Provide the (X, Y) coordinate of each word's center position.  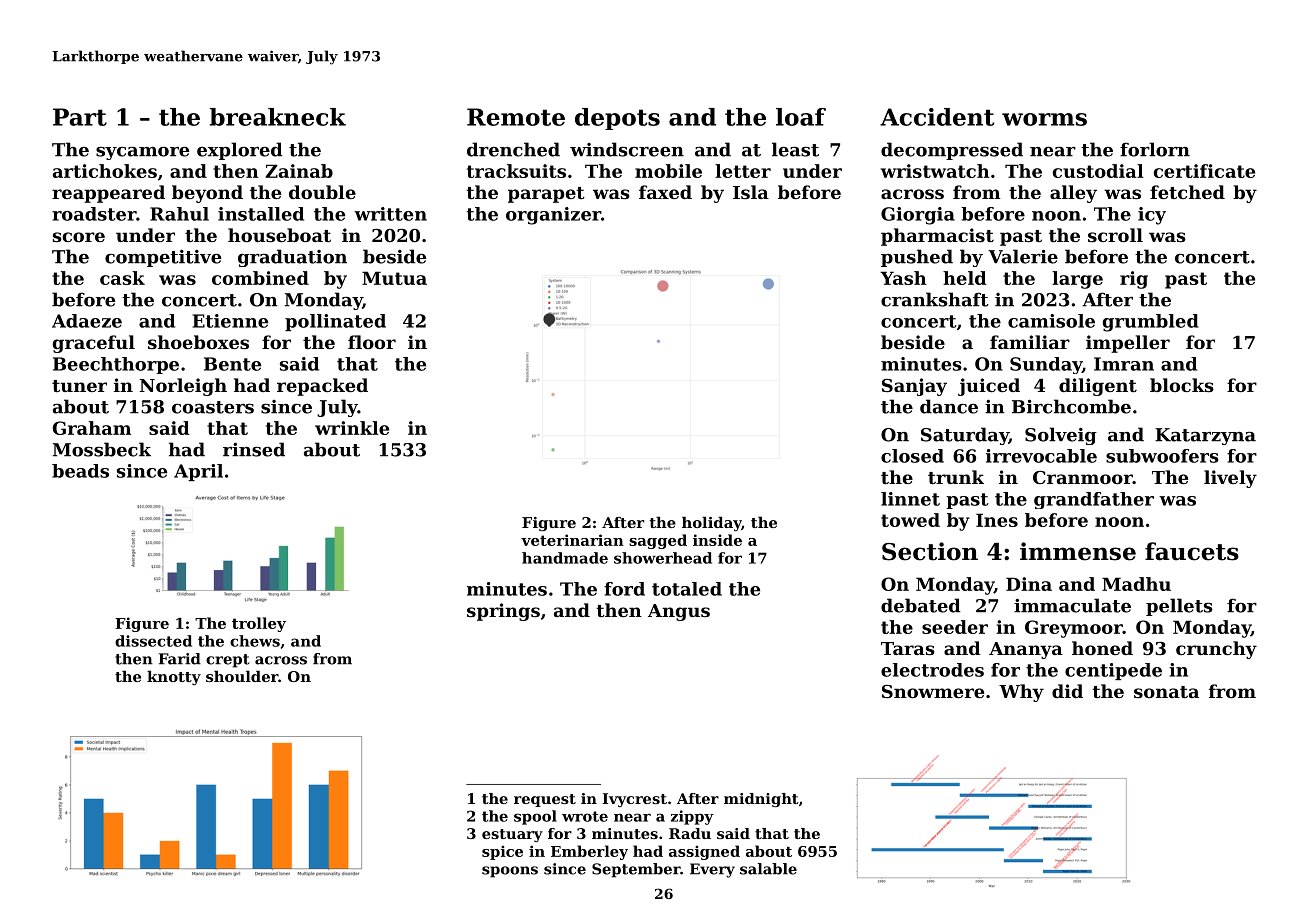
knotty (174, 678)
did (1067, 691)
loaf (801, 117)
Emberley (589, 852)
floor (372, 342)
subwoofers (1162, 456)
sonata (1166, 692)
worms (1044, 119)
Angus (679, 612)
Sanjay (914, 387)
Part (80, 117)
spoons (510, 872)
